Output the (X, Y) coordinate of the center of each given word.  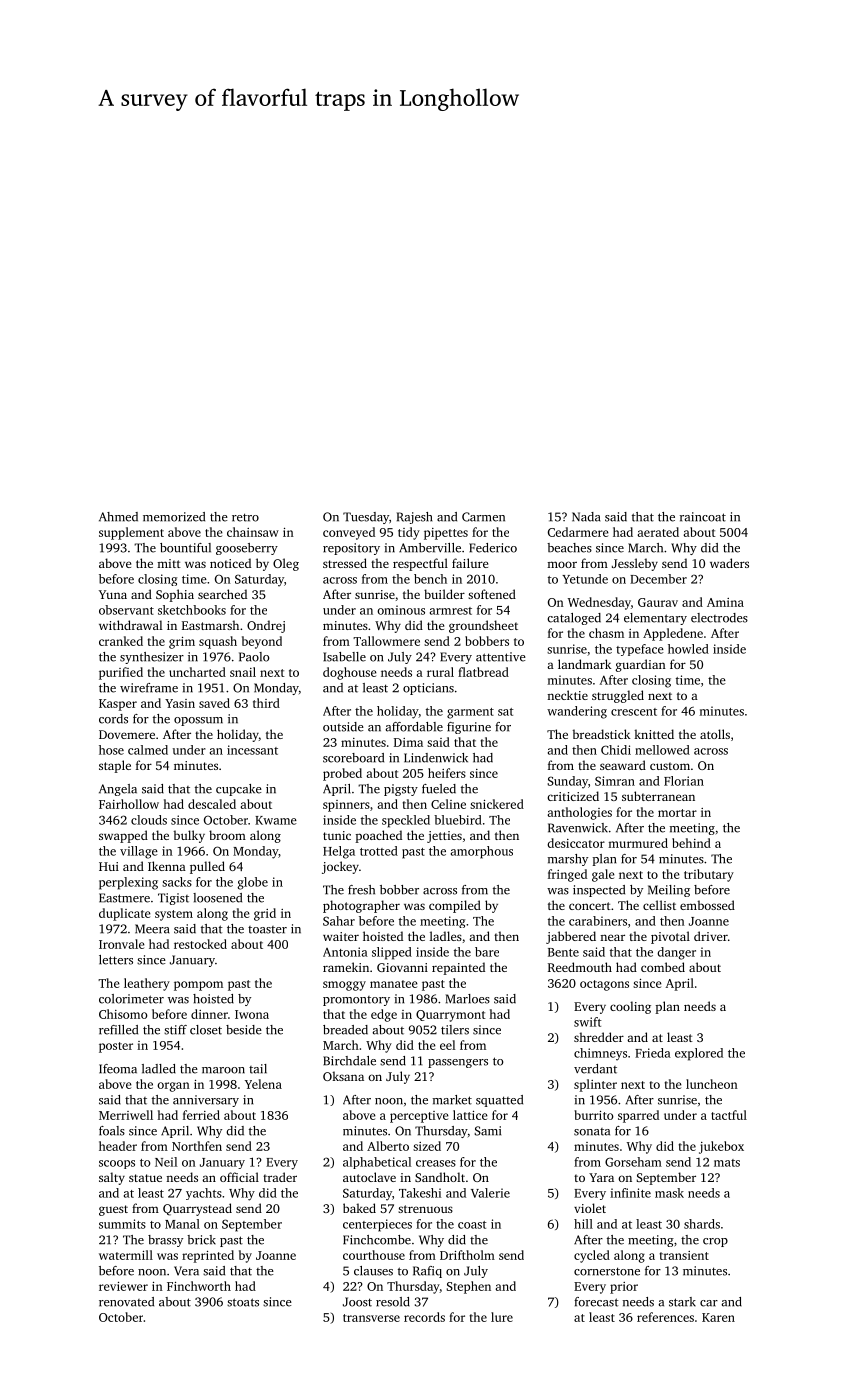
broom (227, 835)
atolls (715, 734)
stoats (243, 1302)
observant (126, 610)
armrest (451, 611)
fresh (361, 890)
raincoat (703, 517)
